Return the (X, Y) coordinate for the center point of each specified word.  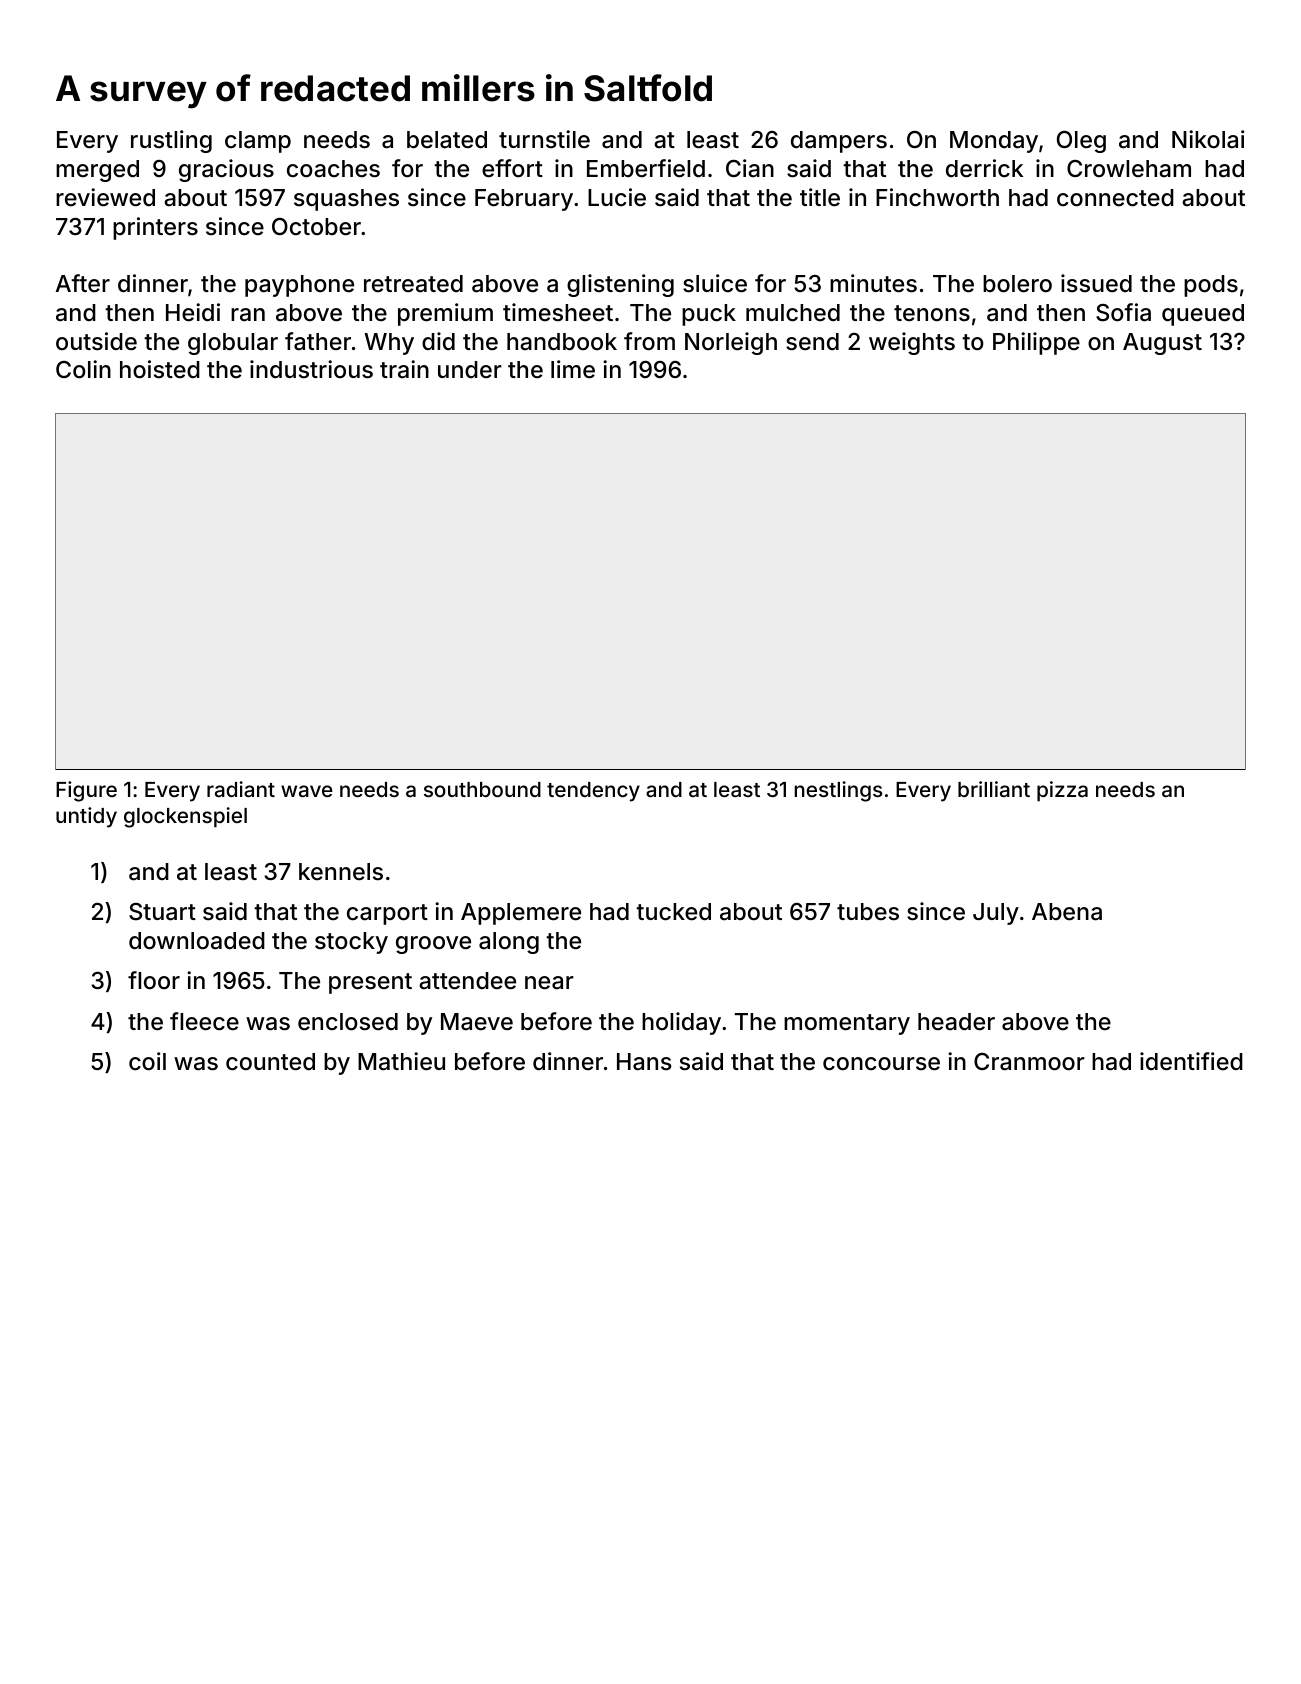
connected (1115, 198)
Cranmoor (1029, 1062)
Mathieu (401, 1061)
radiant (241, 789)
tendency (593, 792)
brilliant (994, 789)
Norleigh (731, 343)
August (1162, 344)
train (404, 369)
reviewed (105, 197)
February (524, 200)
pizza (1062, 791)
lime (573, 369)
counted (270, 1062)
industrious (311, 369)
